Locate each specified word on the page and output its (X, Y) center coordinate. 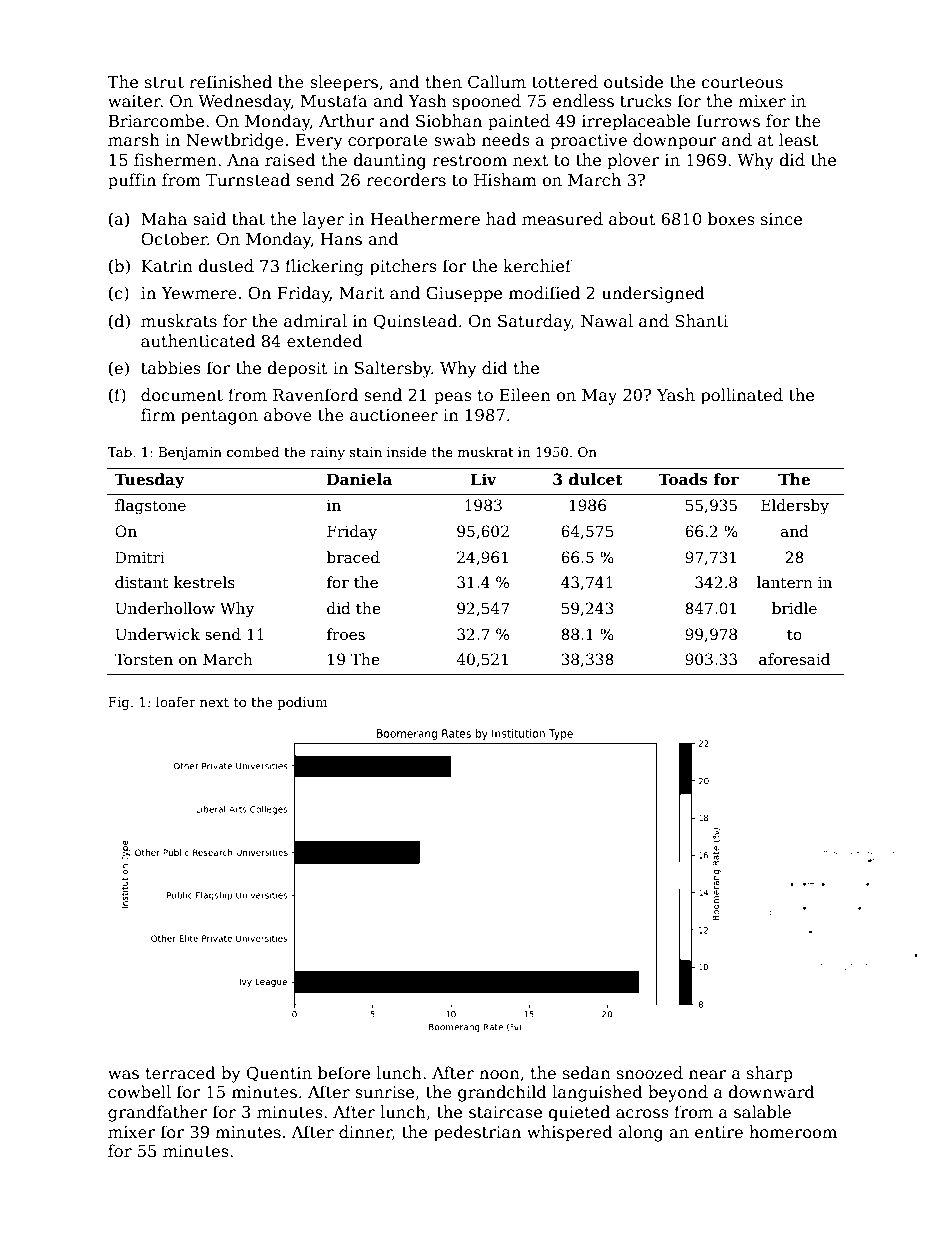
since (781, 219)
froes (346, 634)
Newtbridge (235, 141)
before (344, 1073)
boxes (731, 218)
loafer (176, 701)
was (123, 1075)
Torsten (143, 659)
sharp (770, 1074)
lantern (785, 582)
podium (302, 703)
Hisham (505, 180)
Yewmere (199, 293)
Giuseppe (464, 294)
